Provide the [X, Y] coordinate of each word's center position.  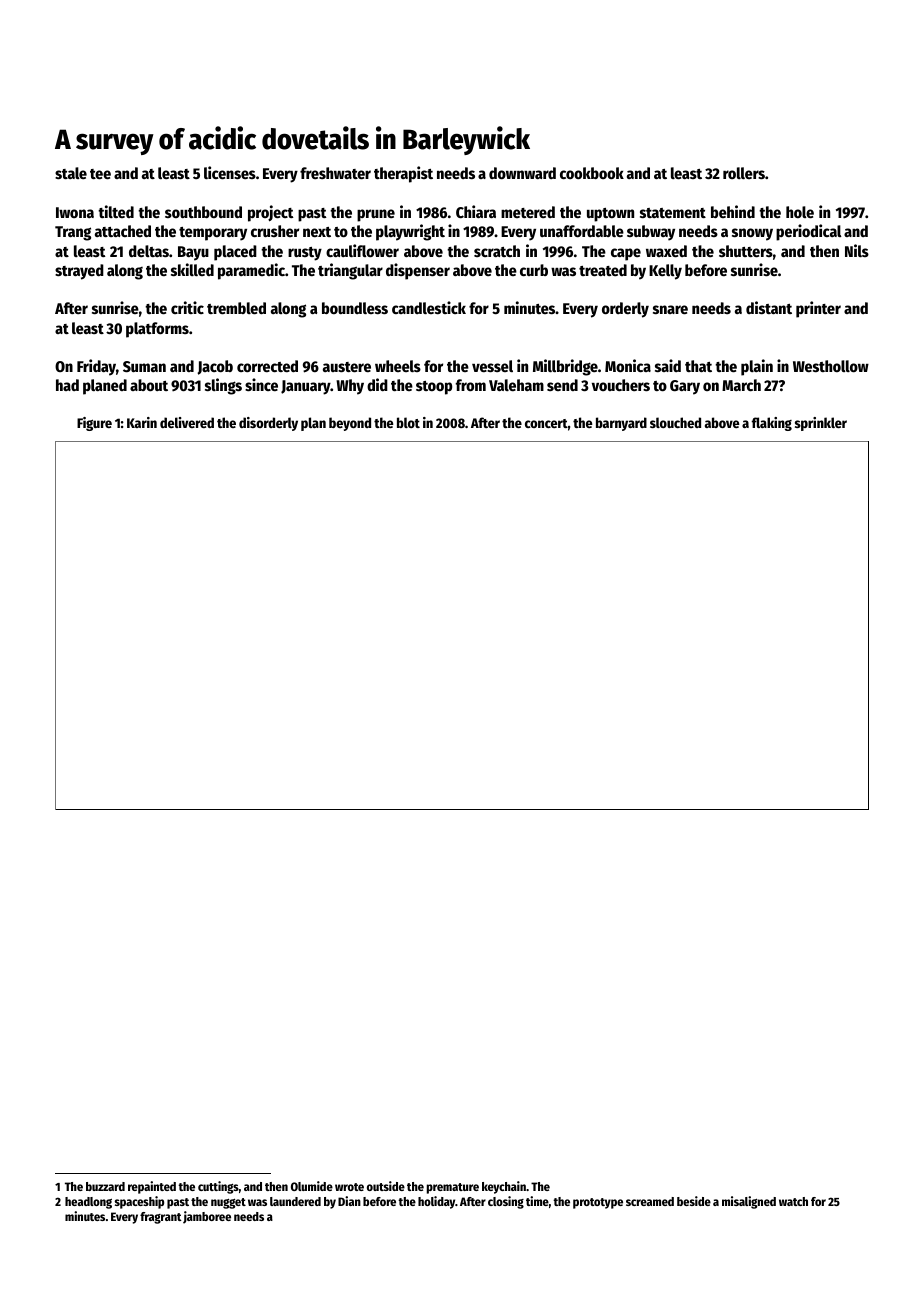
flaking [772, 424]
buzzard [105, 1186]
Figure [94, 424]
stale [71, 173]
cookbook [592, 173]
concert [546, 423]
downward [522, 173]
